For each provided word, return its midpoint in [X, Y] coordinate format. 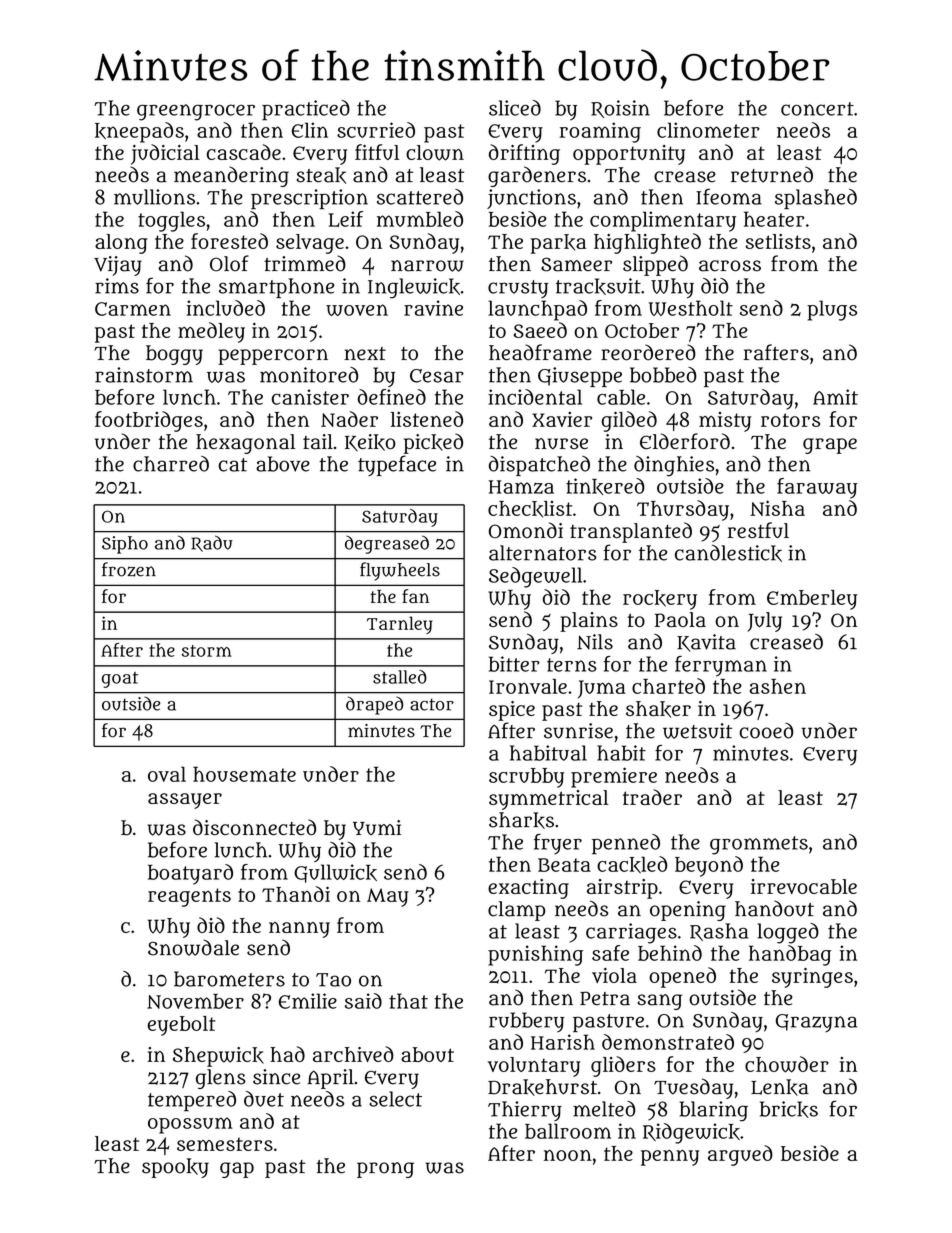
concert [817, 109]
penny [670, 1158]
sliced [515, 108]
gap [237, 1170]
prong [385, 1170]
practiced [306, 110]
